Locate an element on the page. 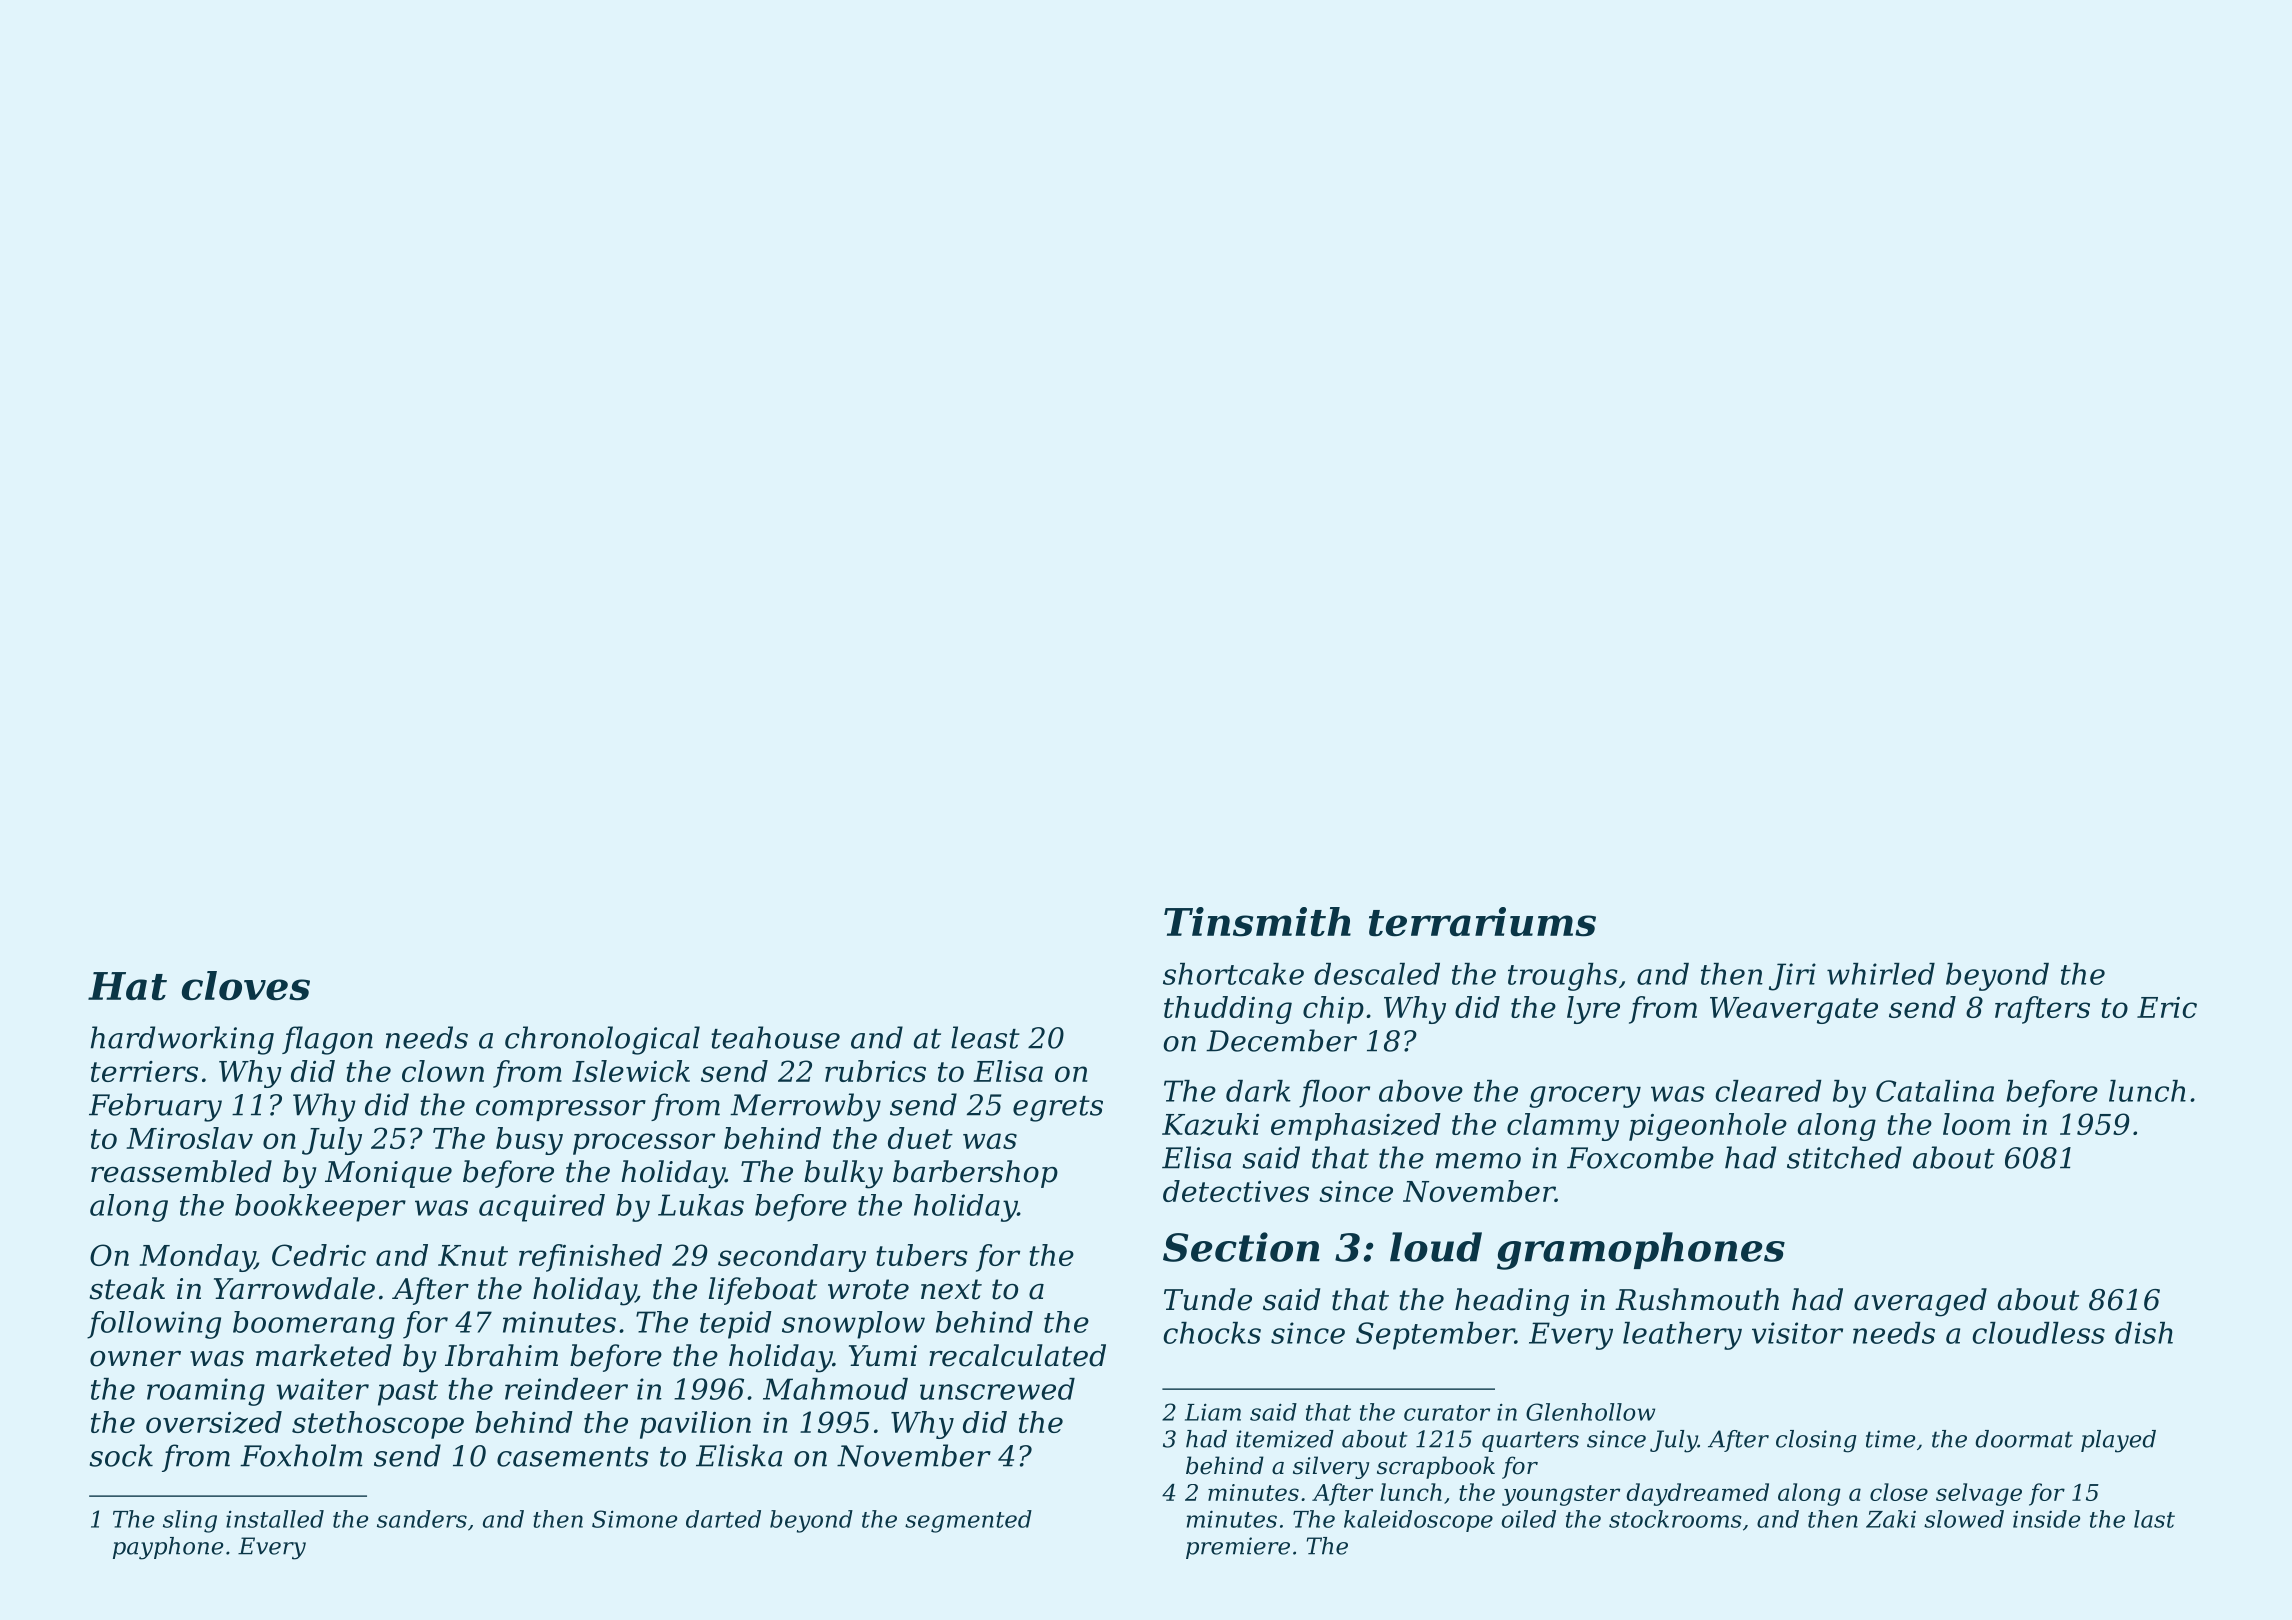 This image has height=1620, width=2292. cloves is located at coordinates (246, 986).
